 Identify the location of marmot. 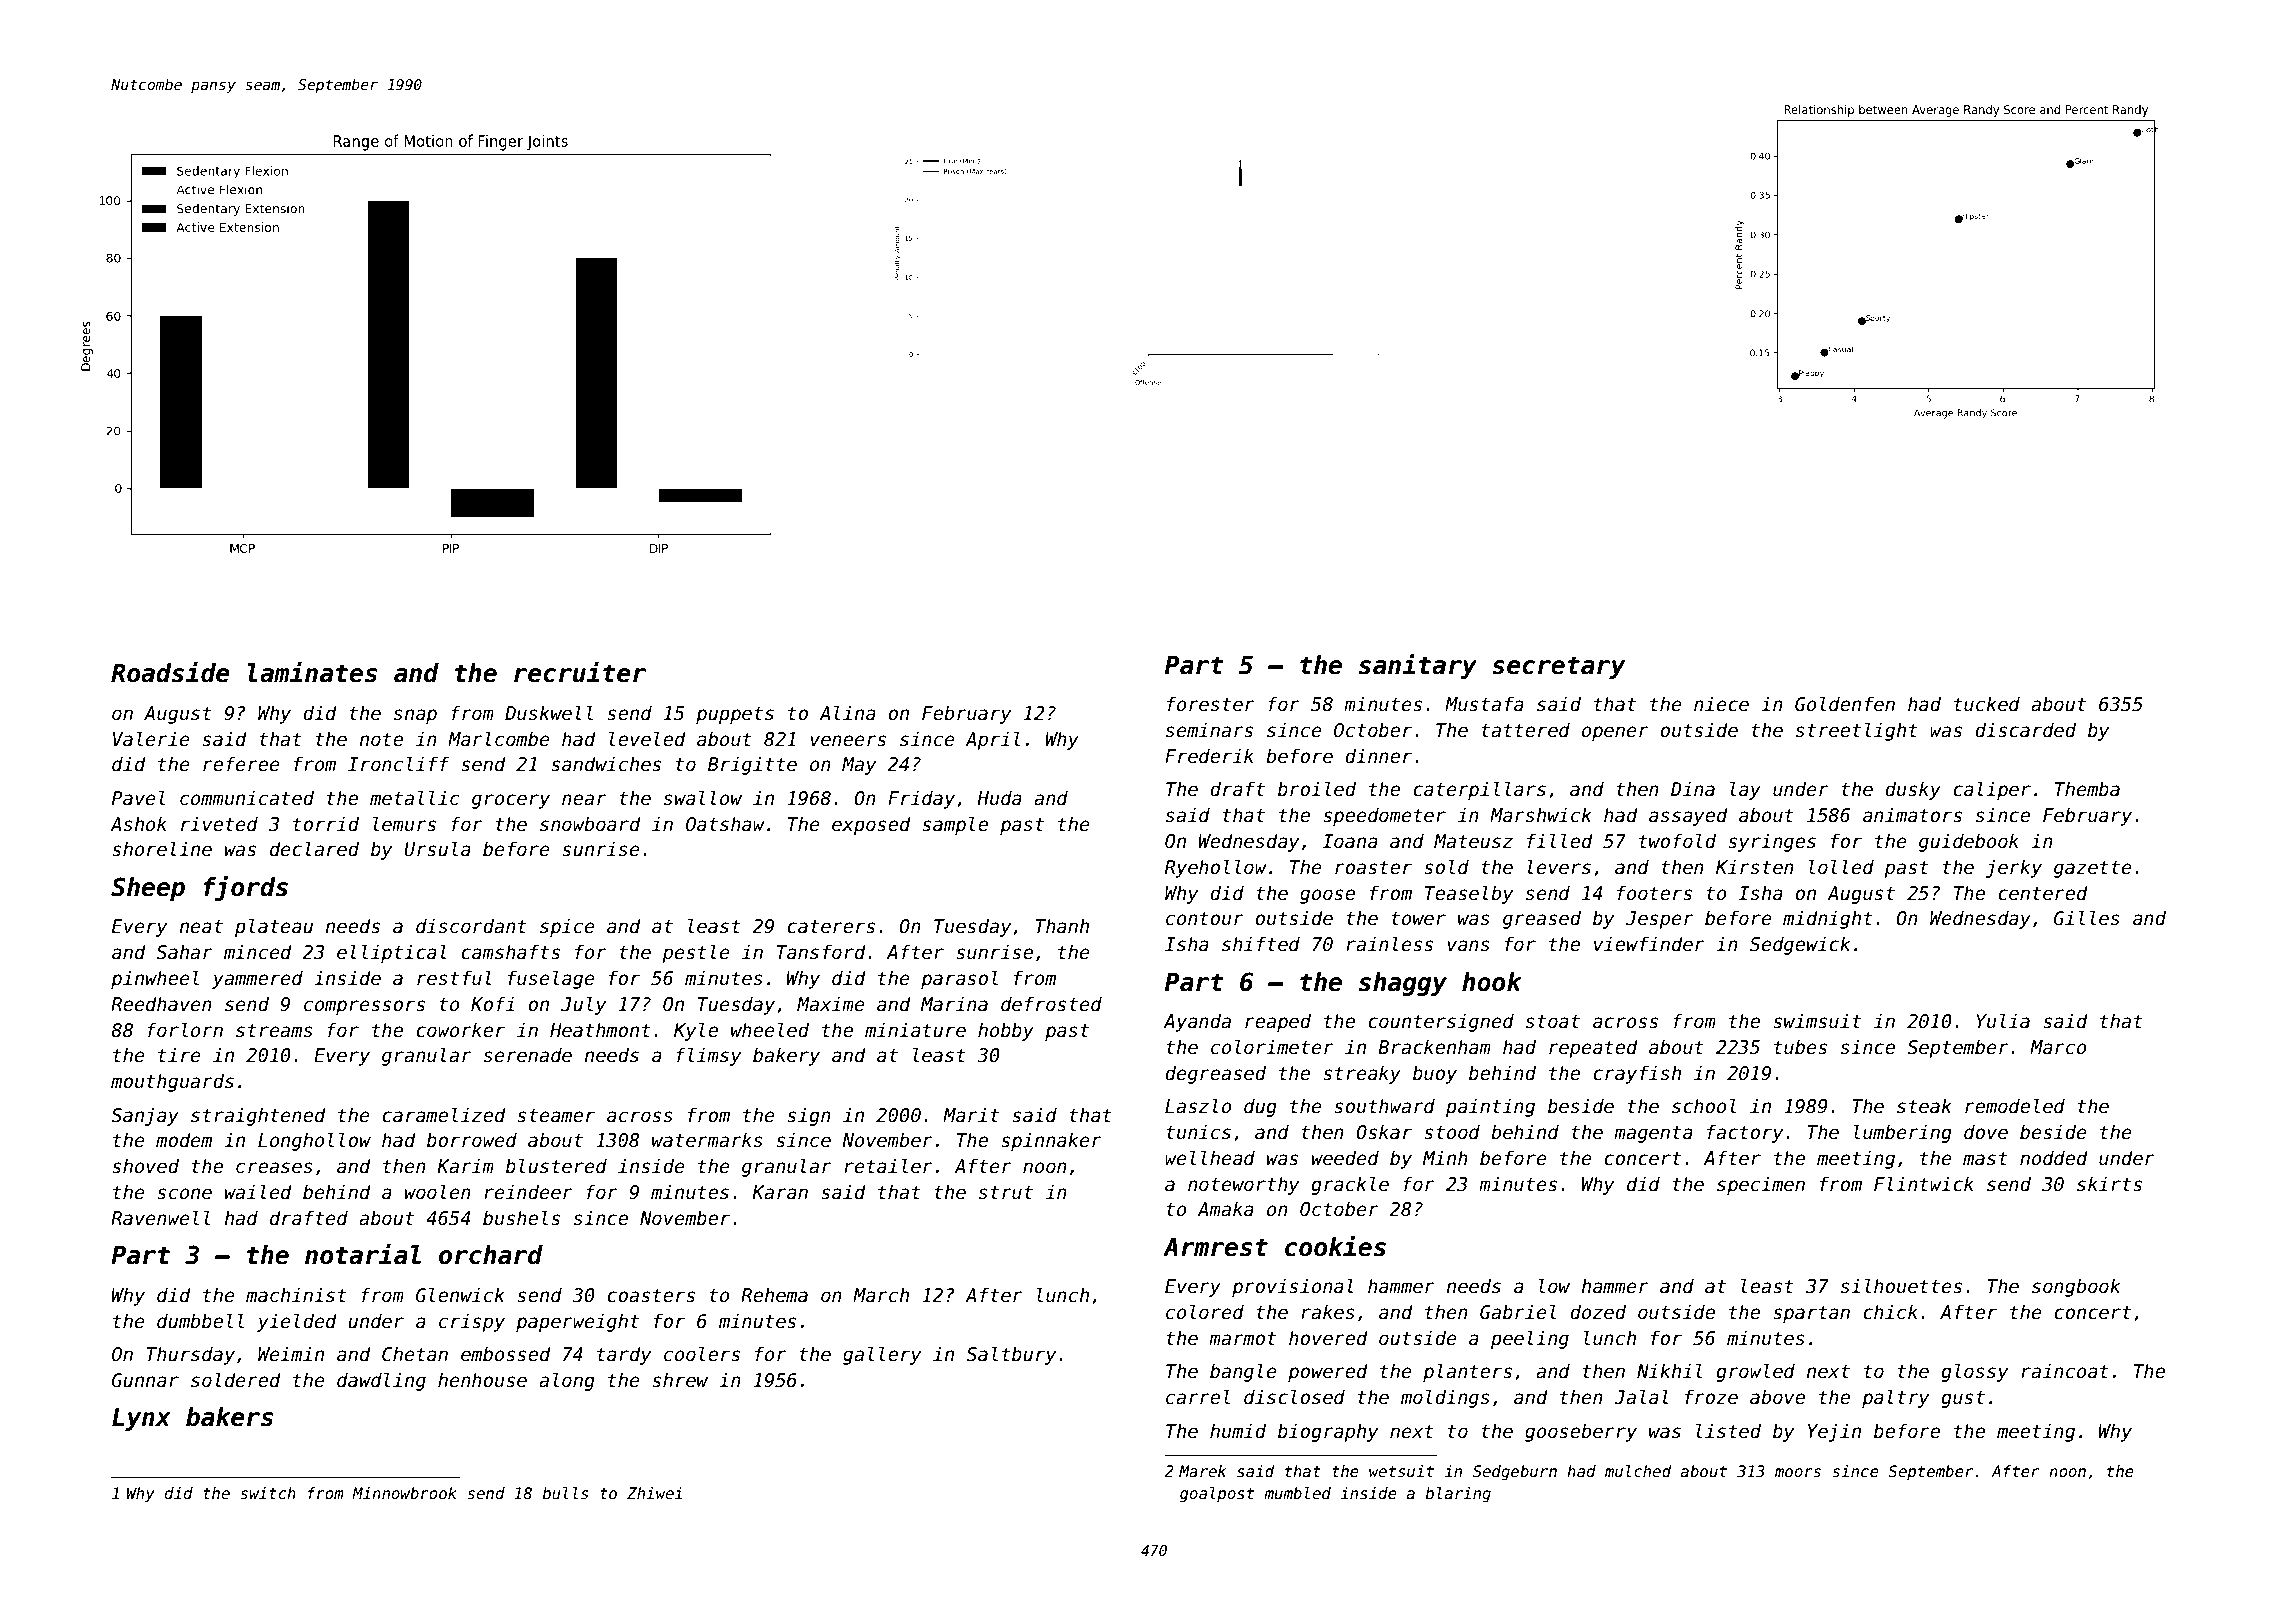
(1242, 1339).
